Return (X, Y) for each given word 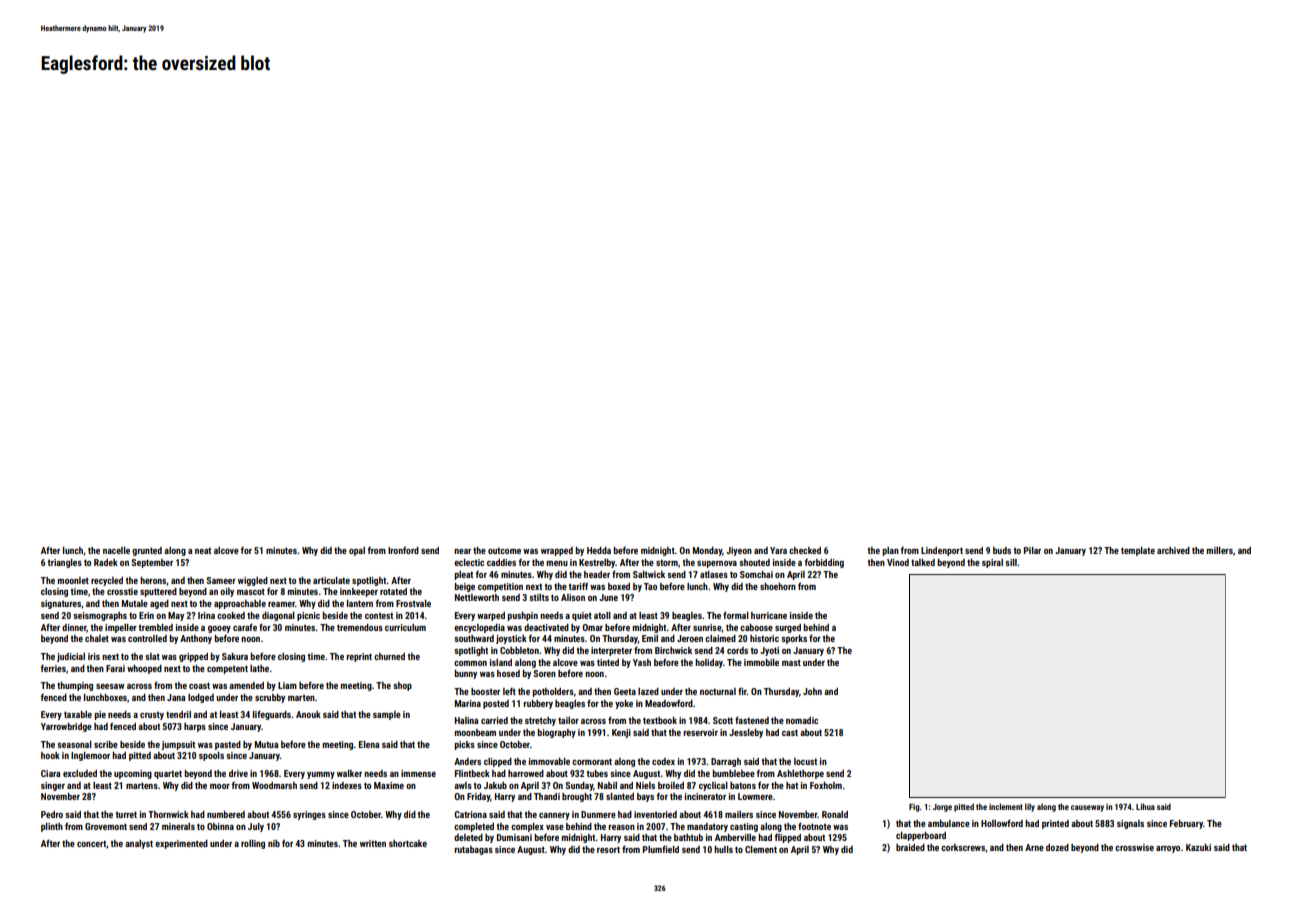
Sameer (221, 580)
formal (736, 615)
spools (211, 756)
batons (743, 785)
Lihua (1145, 806)
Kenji (621, 733)
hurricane (769, 615)
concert (91, 843)
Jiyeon (739, 551)
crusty (152, 716)
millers (1219, 550)
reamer (281, 604)
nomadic (802, 720)
